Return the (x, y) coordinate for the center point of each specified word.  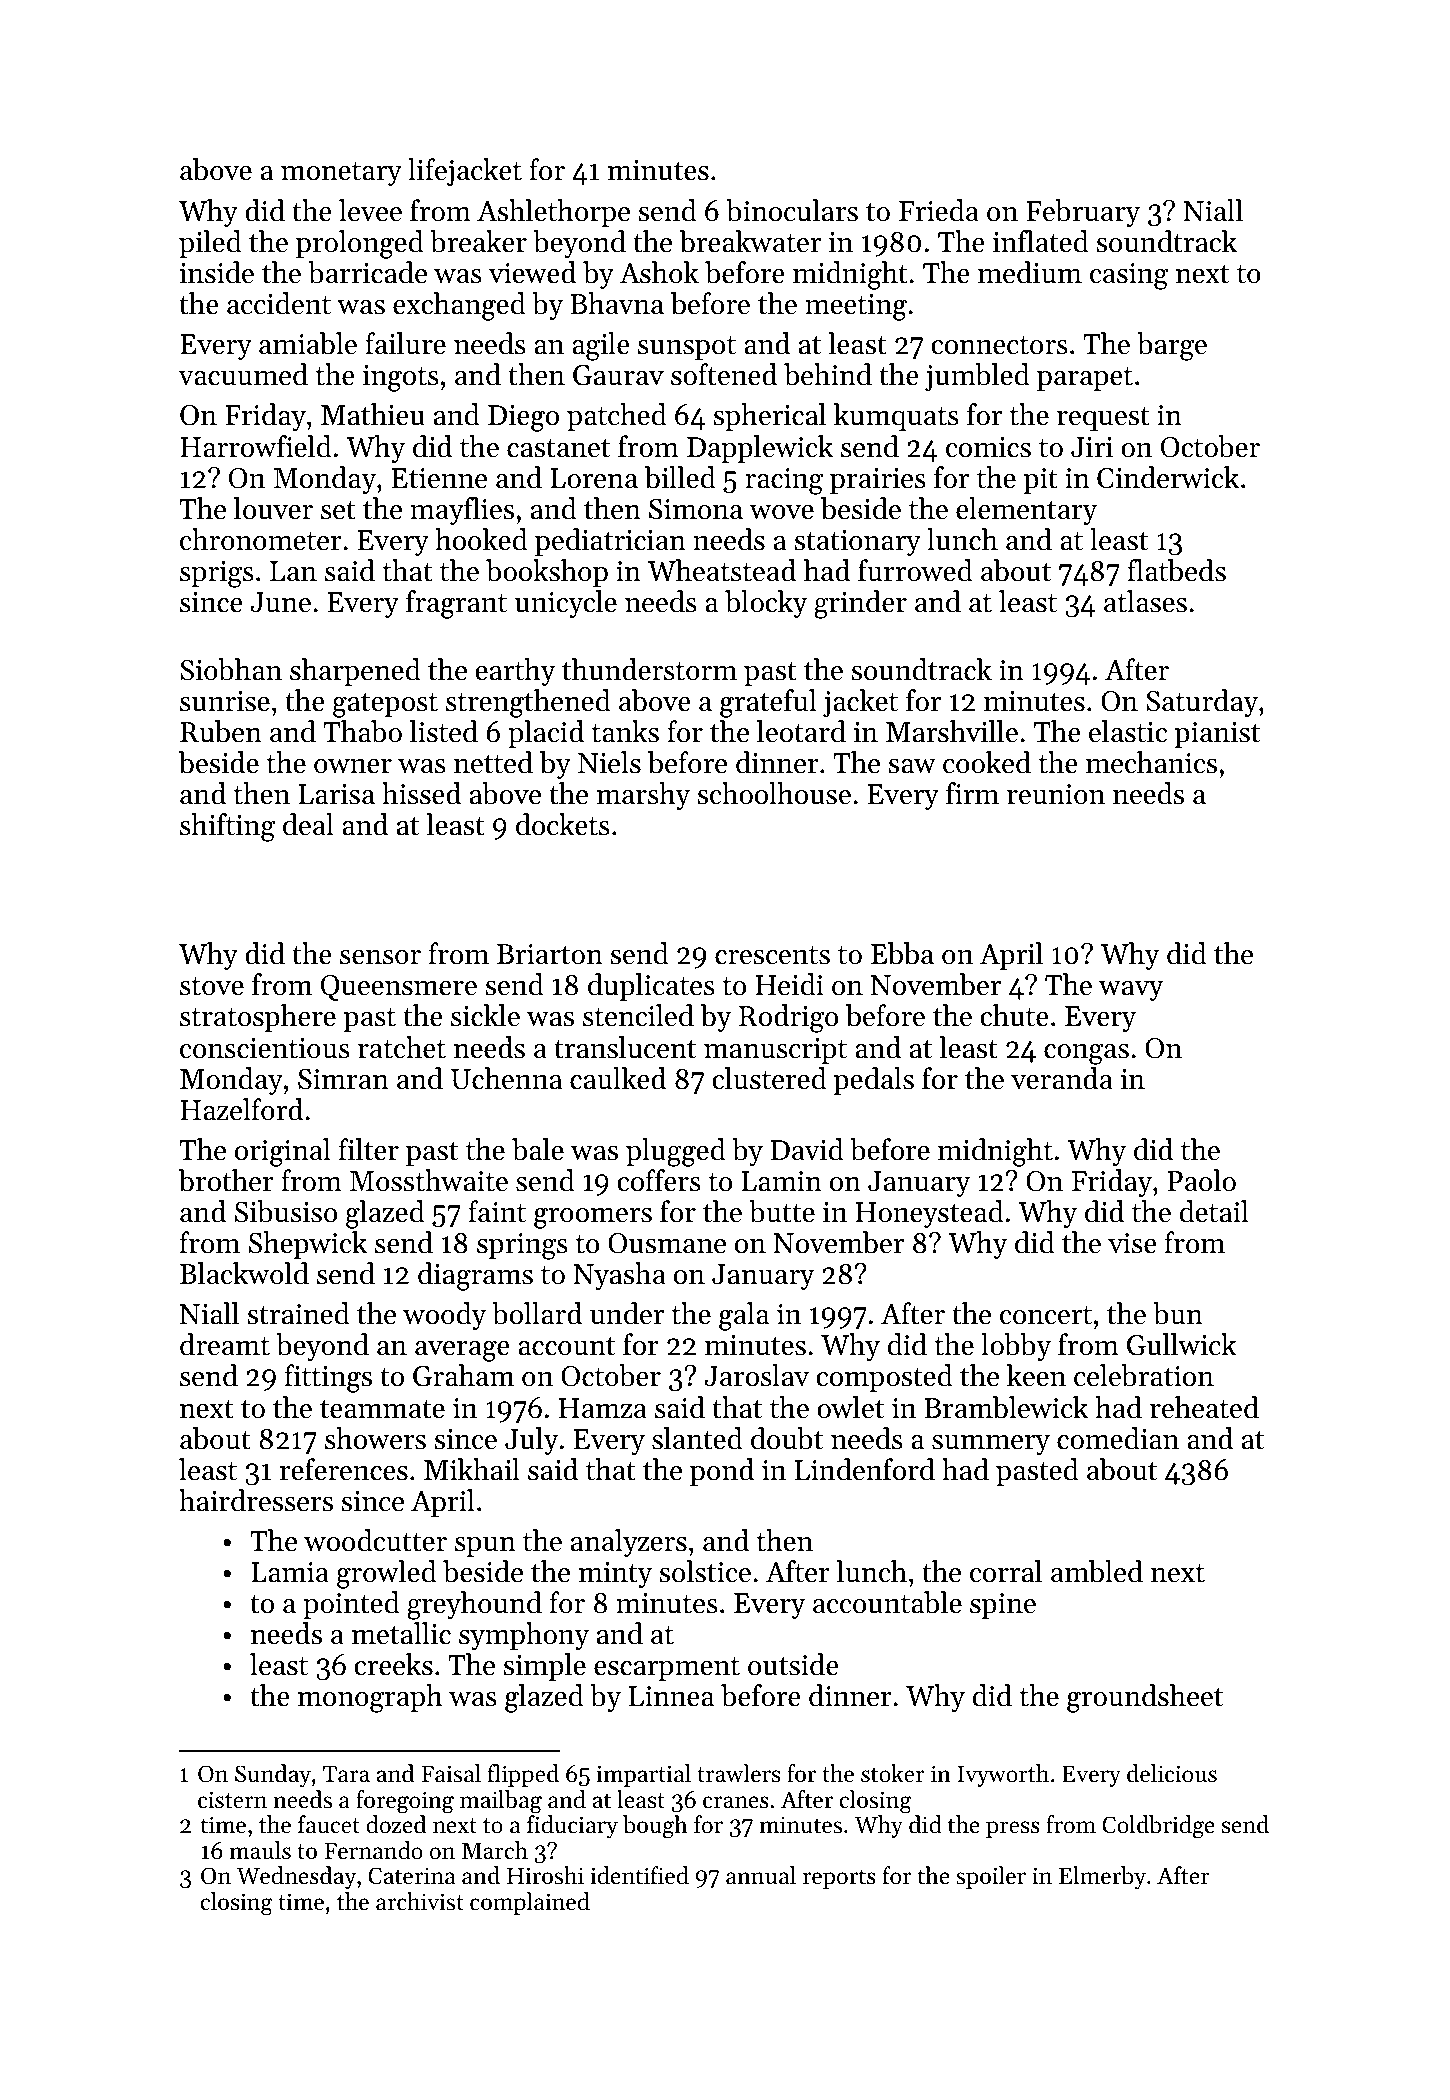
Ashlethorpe (553, 213)
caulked (618, 1078)
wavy (1131, 991)
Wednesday (296, 1877)
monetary (341, 174)
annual (761, 1875)
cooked (987, 762)
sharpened (355, 672)
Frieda (939, 210)
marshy (643, 796)
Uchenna (506, 1078)
